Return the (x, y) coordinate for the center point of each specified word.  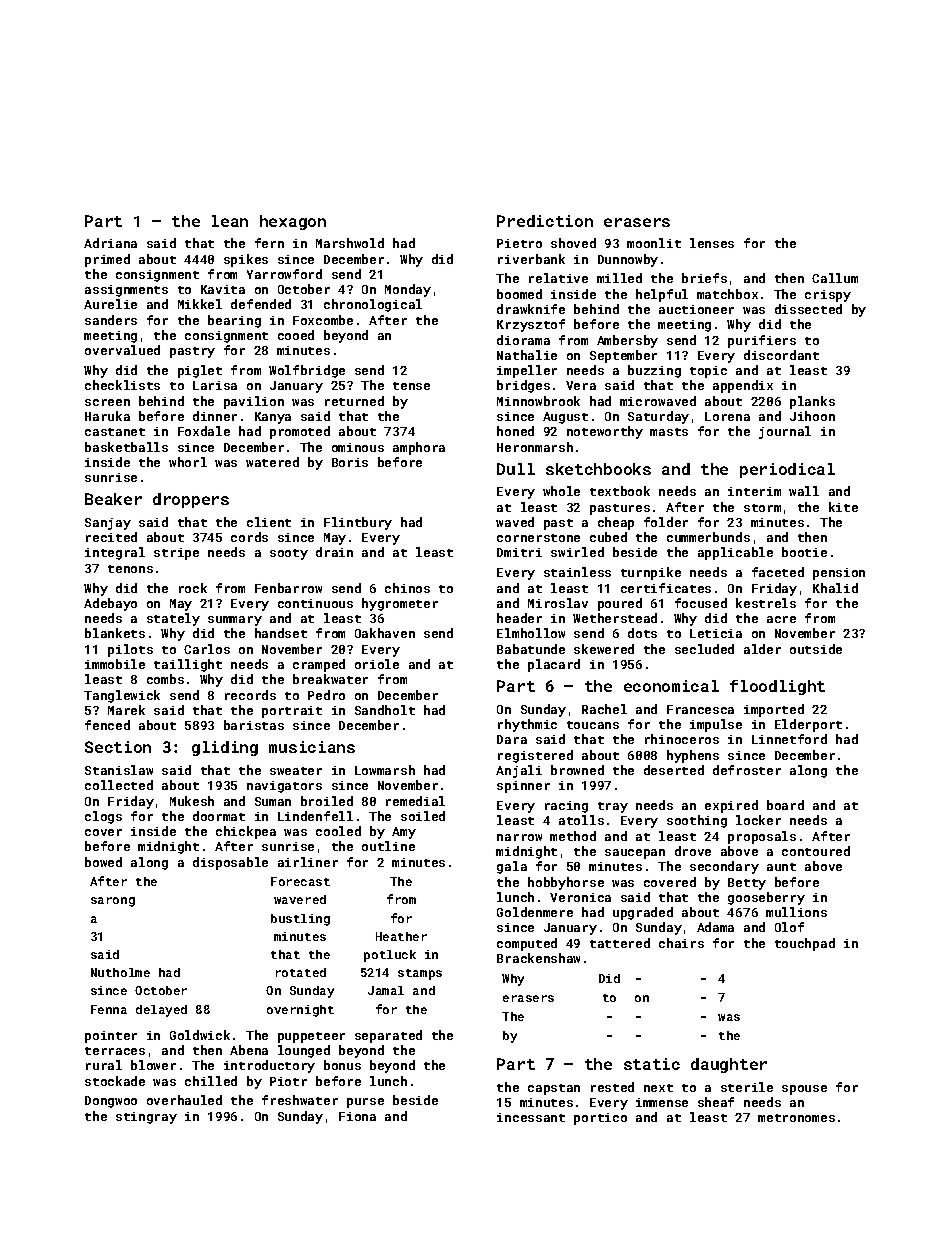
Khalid (835, 588)
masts (669, 432)
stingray (146, 1118)
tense (411, 386)
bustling (300, 920)
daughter (729, 1065)
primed (107, 260)
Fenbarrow (288, 588)
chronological (373, 305)
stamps (420, 974)
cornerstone (538, 538)
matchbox (727, 294)
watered (272, 462)
